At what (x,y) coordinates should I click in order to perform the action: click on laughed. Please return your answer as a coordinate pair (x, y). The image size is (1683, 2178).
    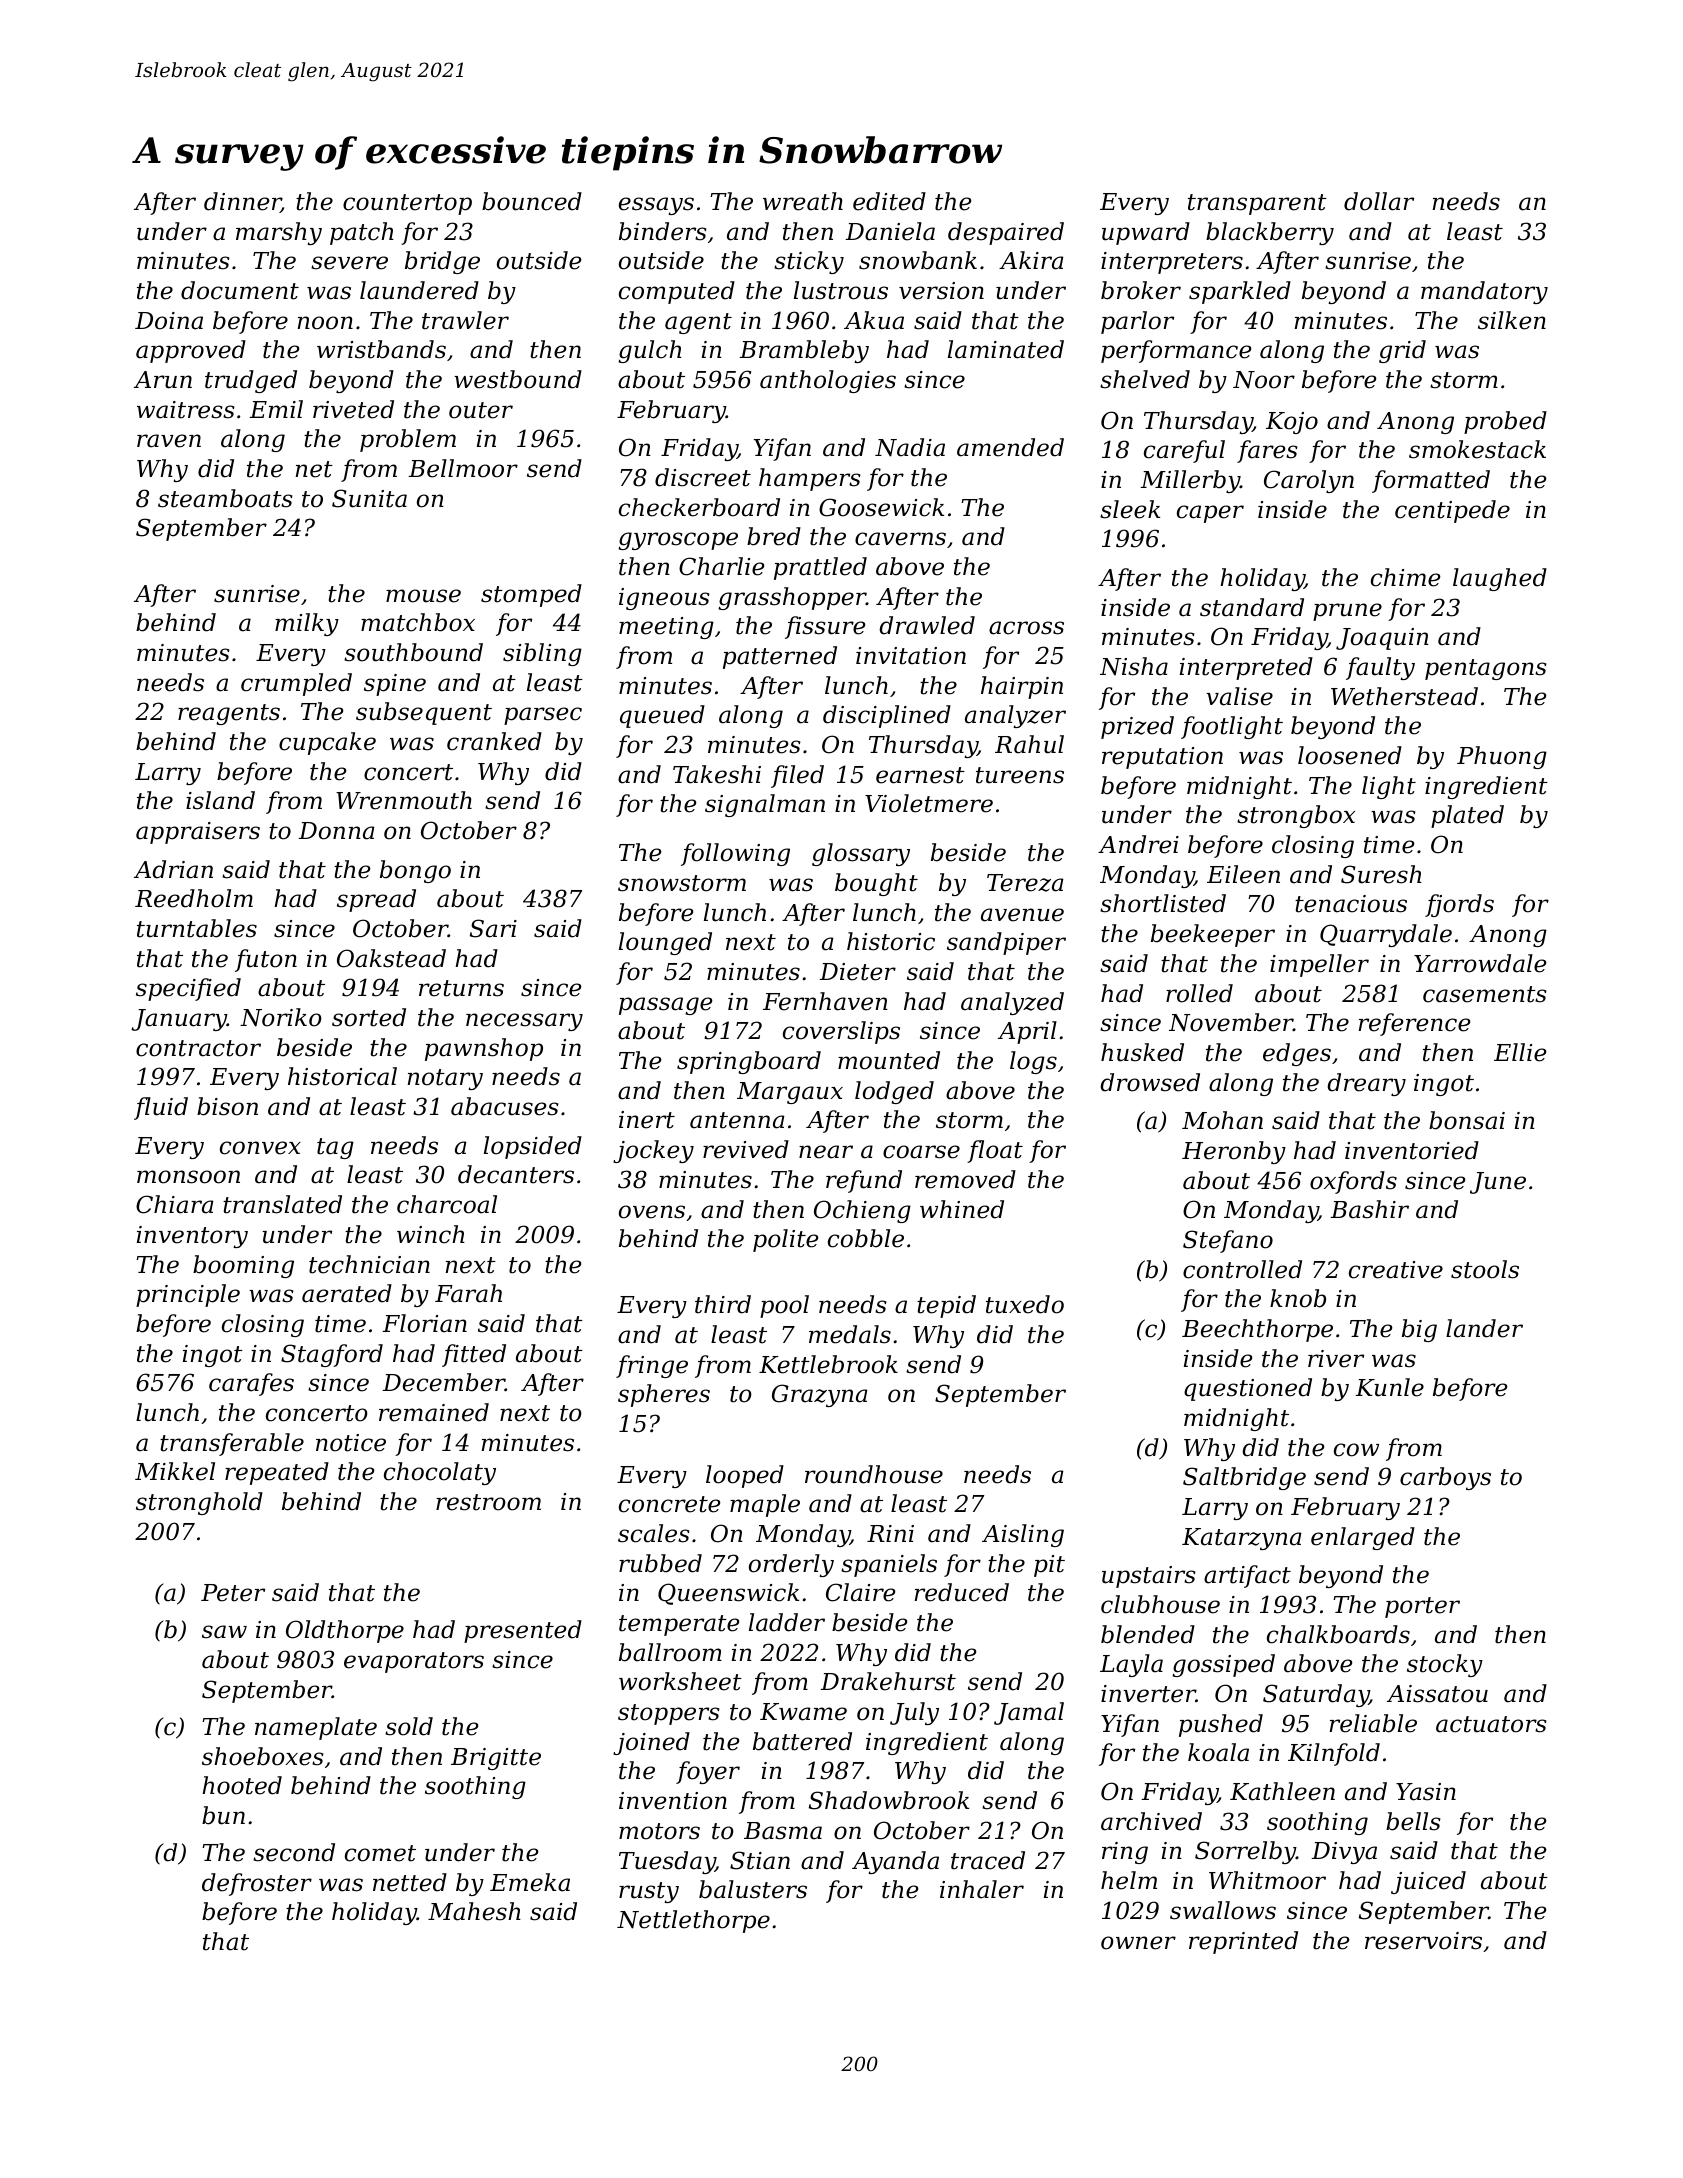
    Looking at the image, I should click on (1500, 579).
